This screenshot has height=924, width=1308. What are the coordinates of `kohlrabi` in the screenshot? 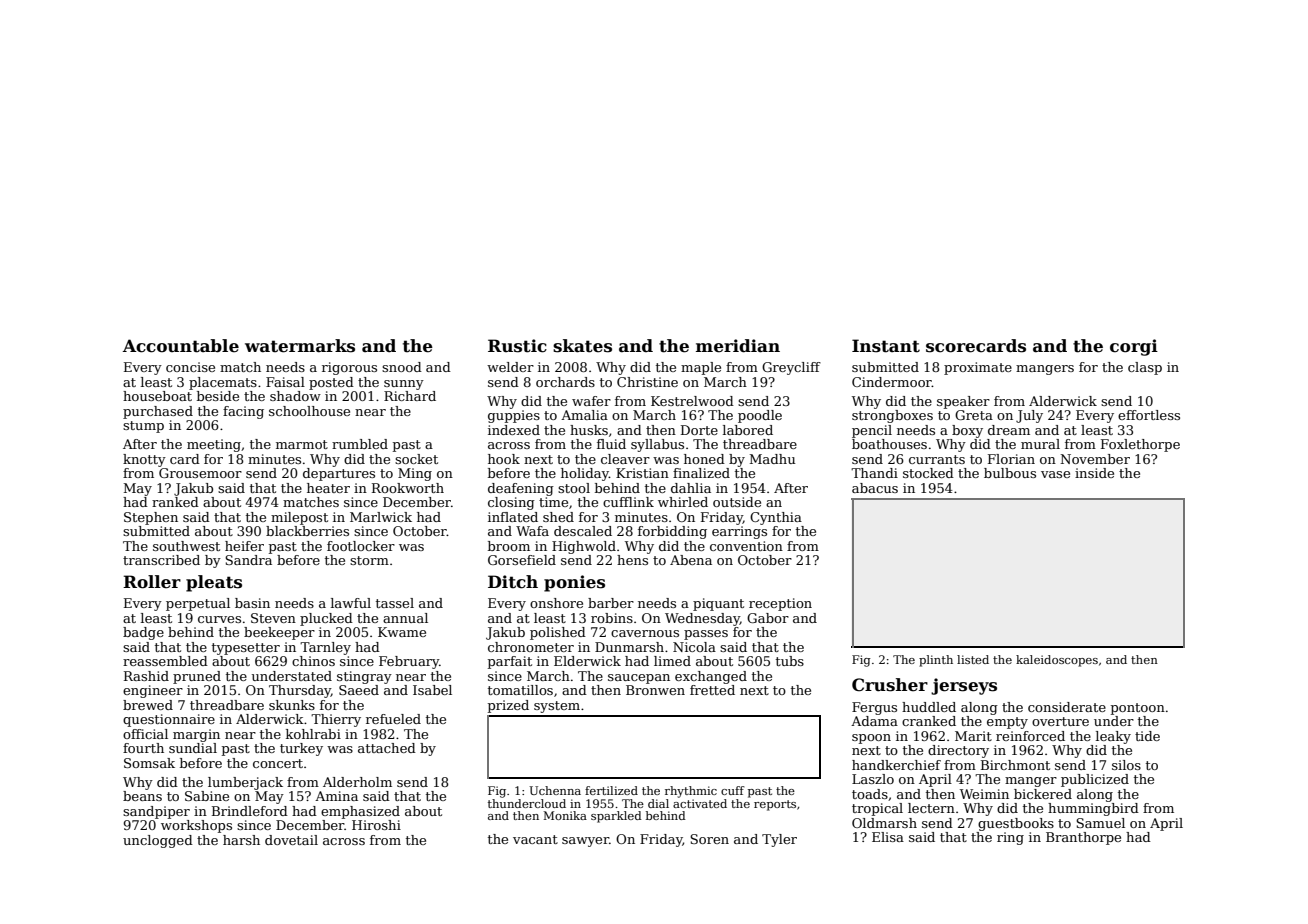 It's located at (313, 734).
